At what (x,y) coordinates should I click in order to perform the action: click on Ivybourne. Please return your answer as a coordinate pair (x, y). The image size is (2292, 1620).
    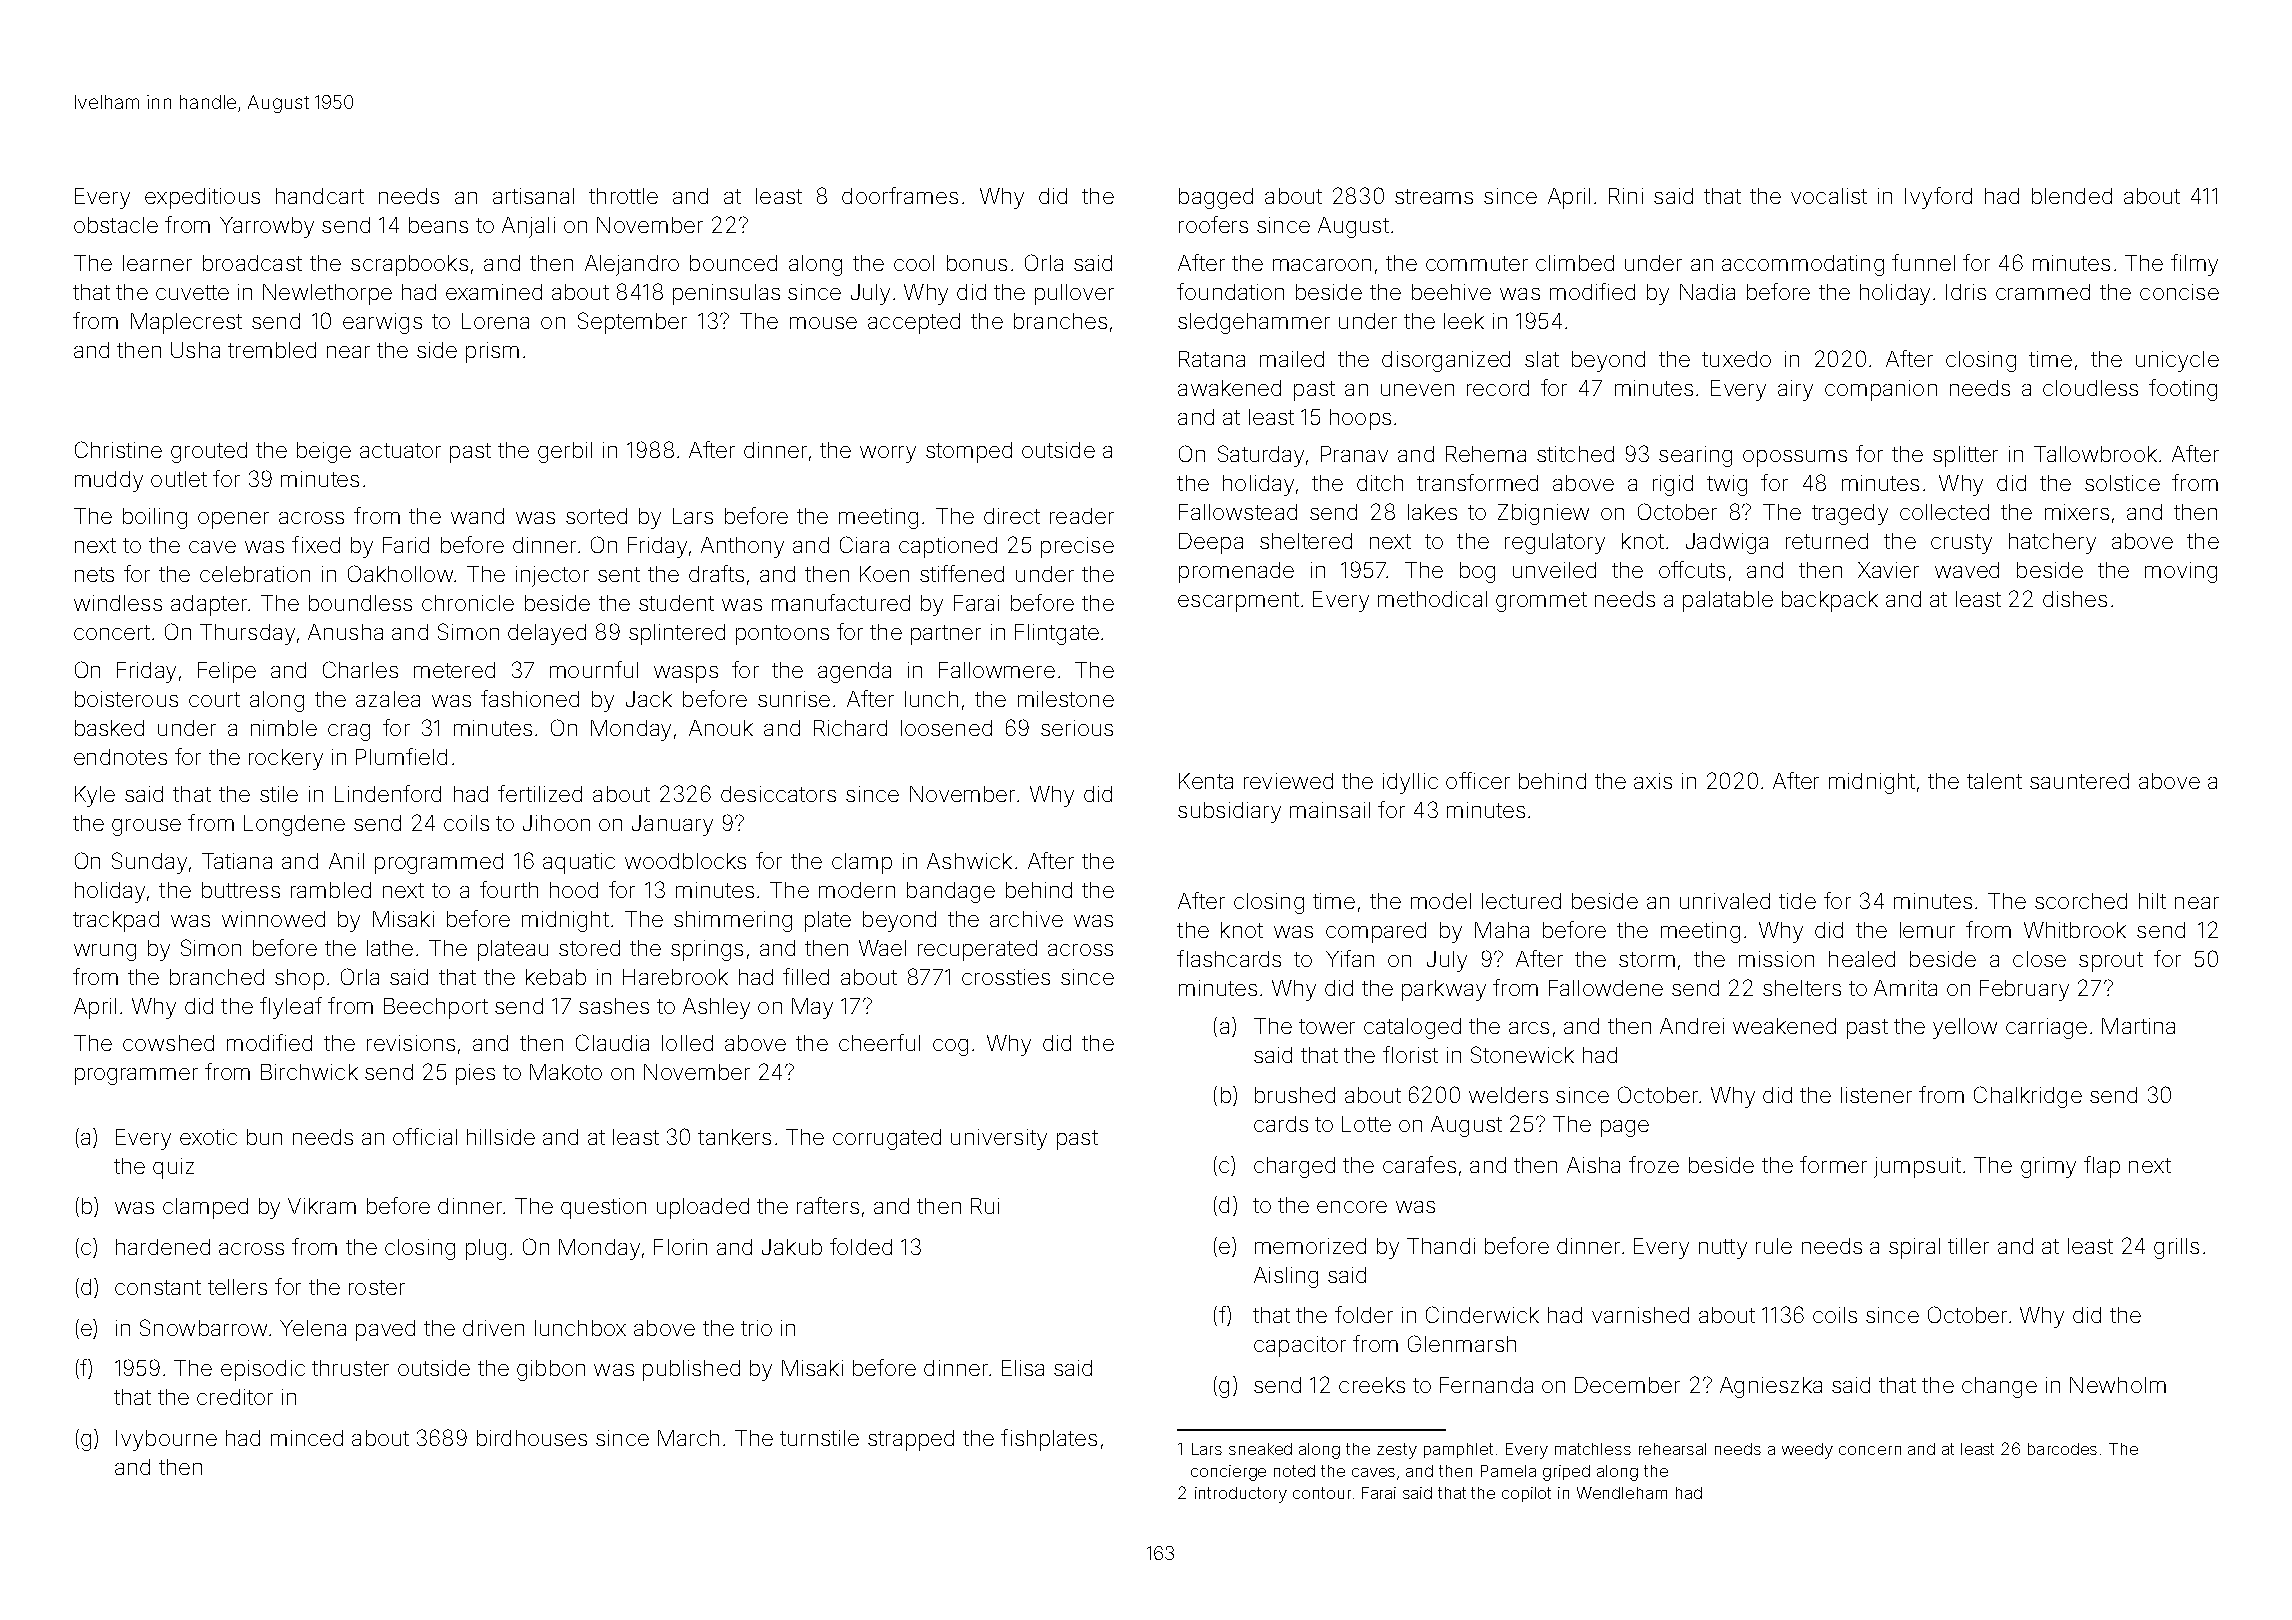
    Looking at the image, I should click on (166, 1440).
